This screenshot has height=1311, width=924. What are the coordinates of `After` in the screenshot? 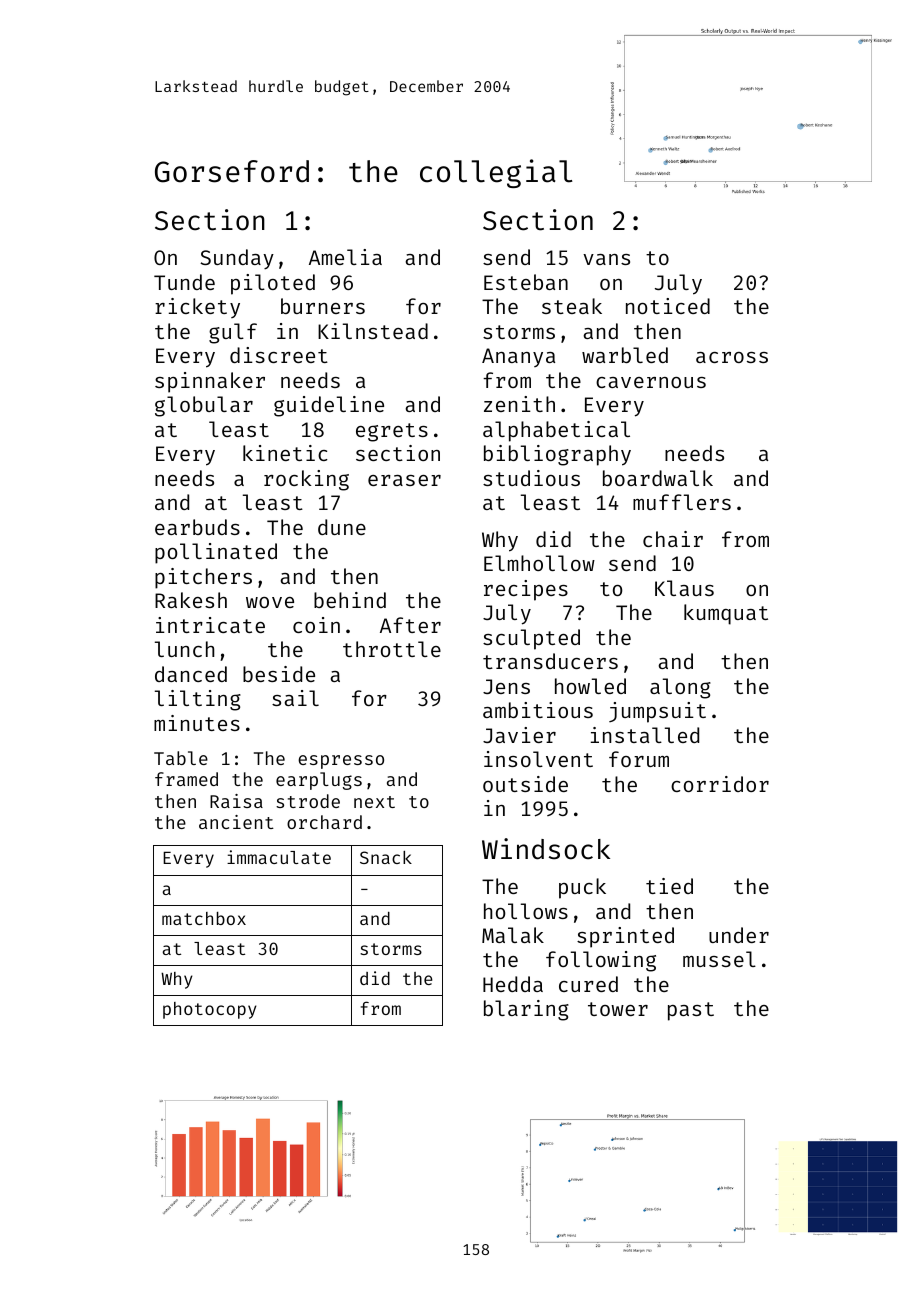 It's located at (410, 625).
